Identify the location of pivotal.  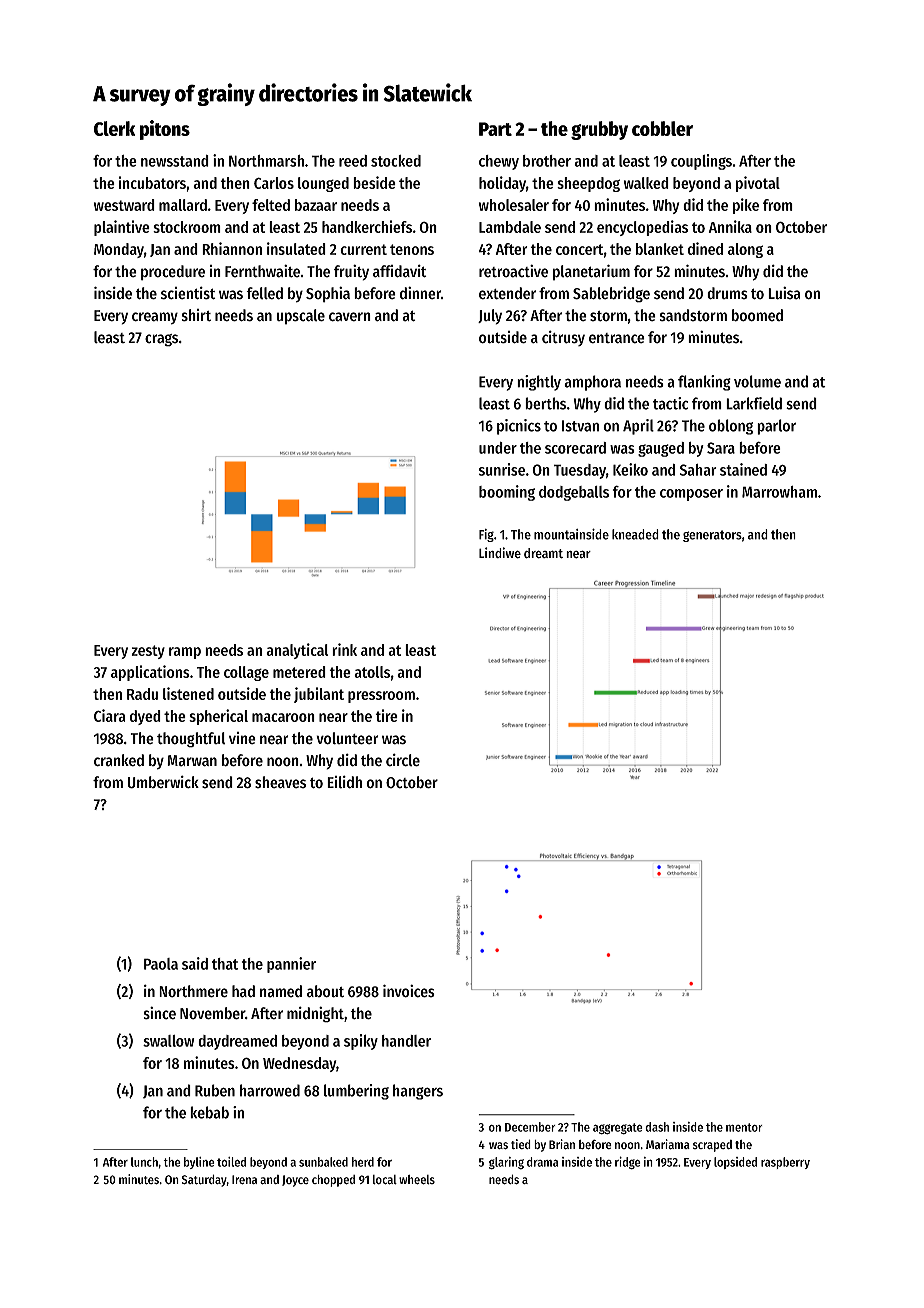
(758, 184).
